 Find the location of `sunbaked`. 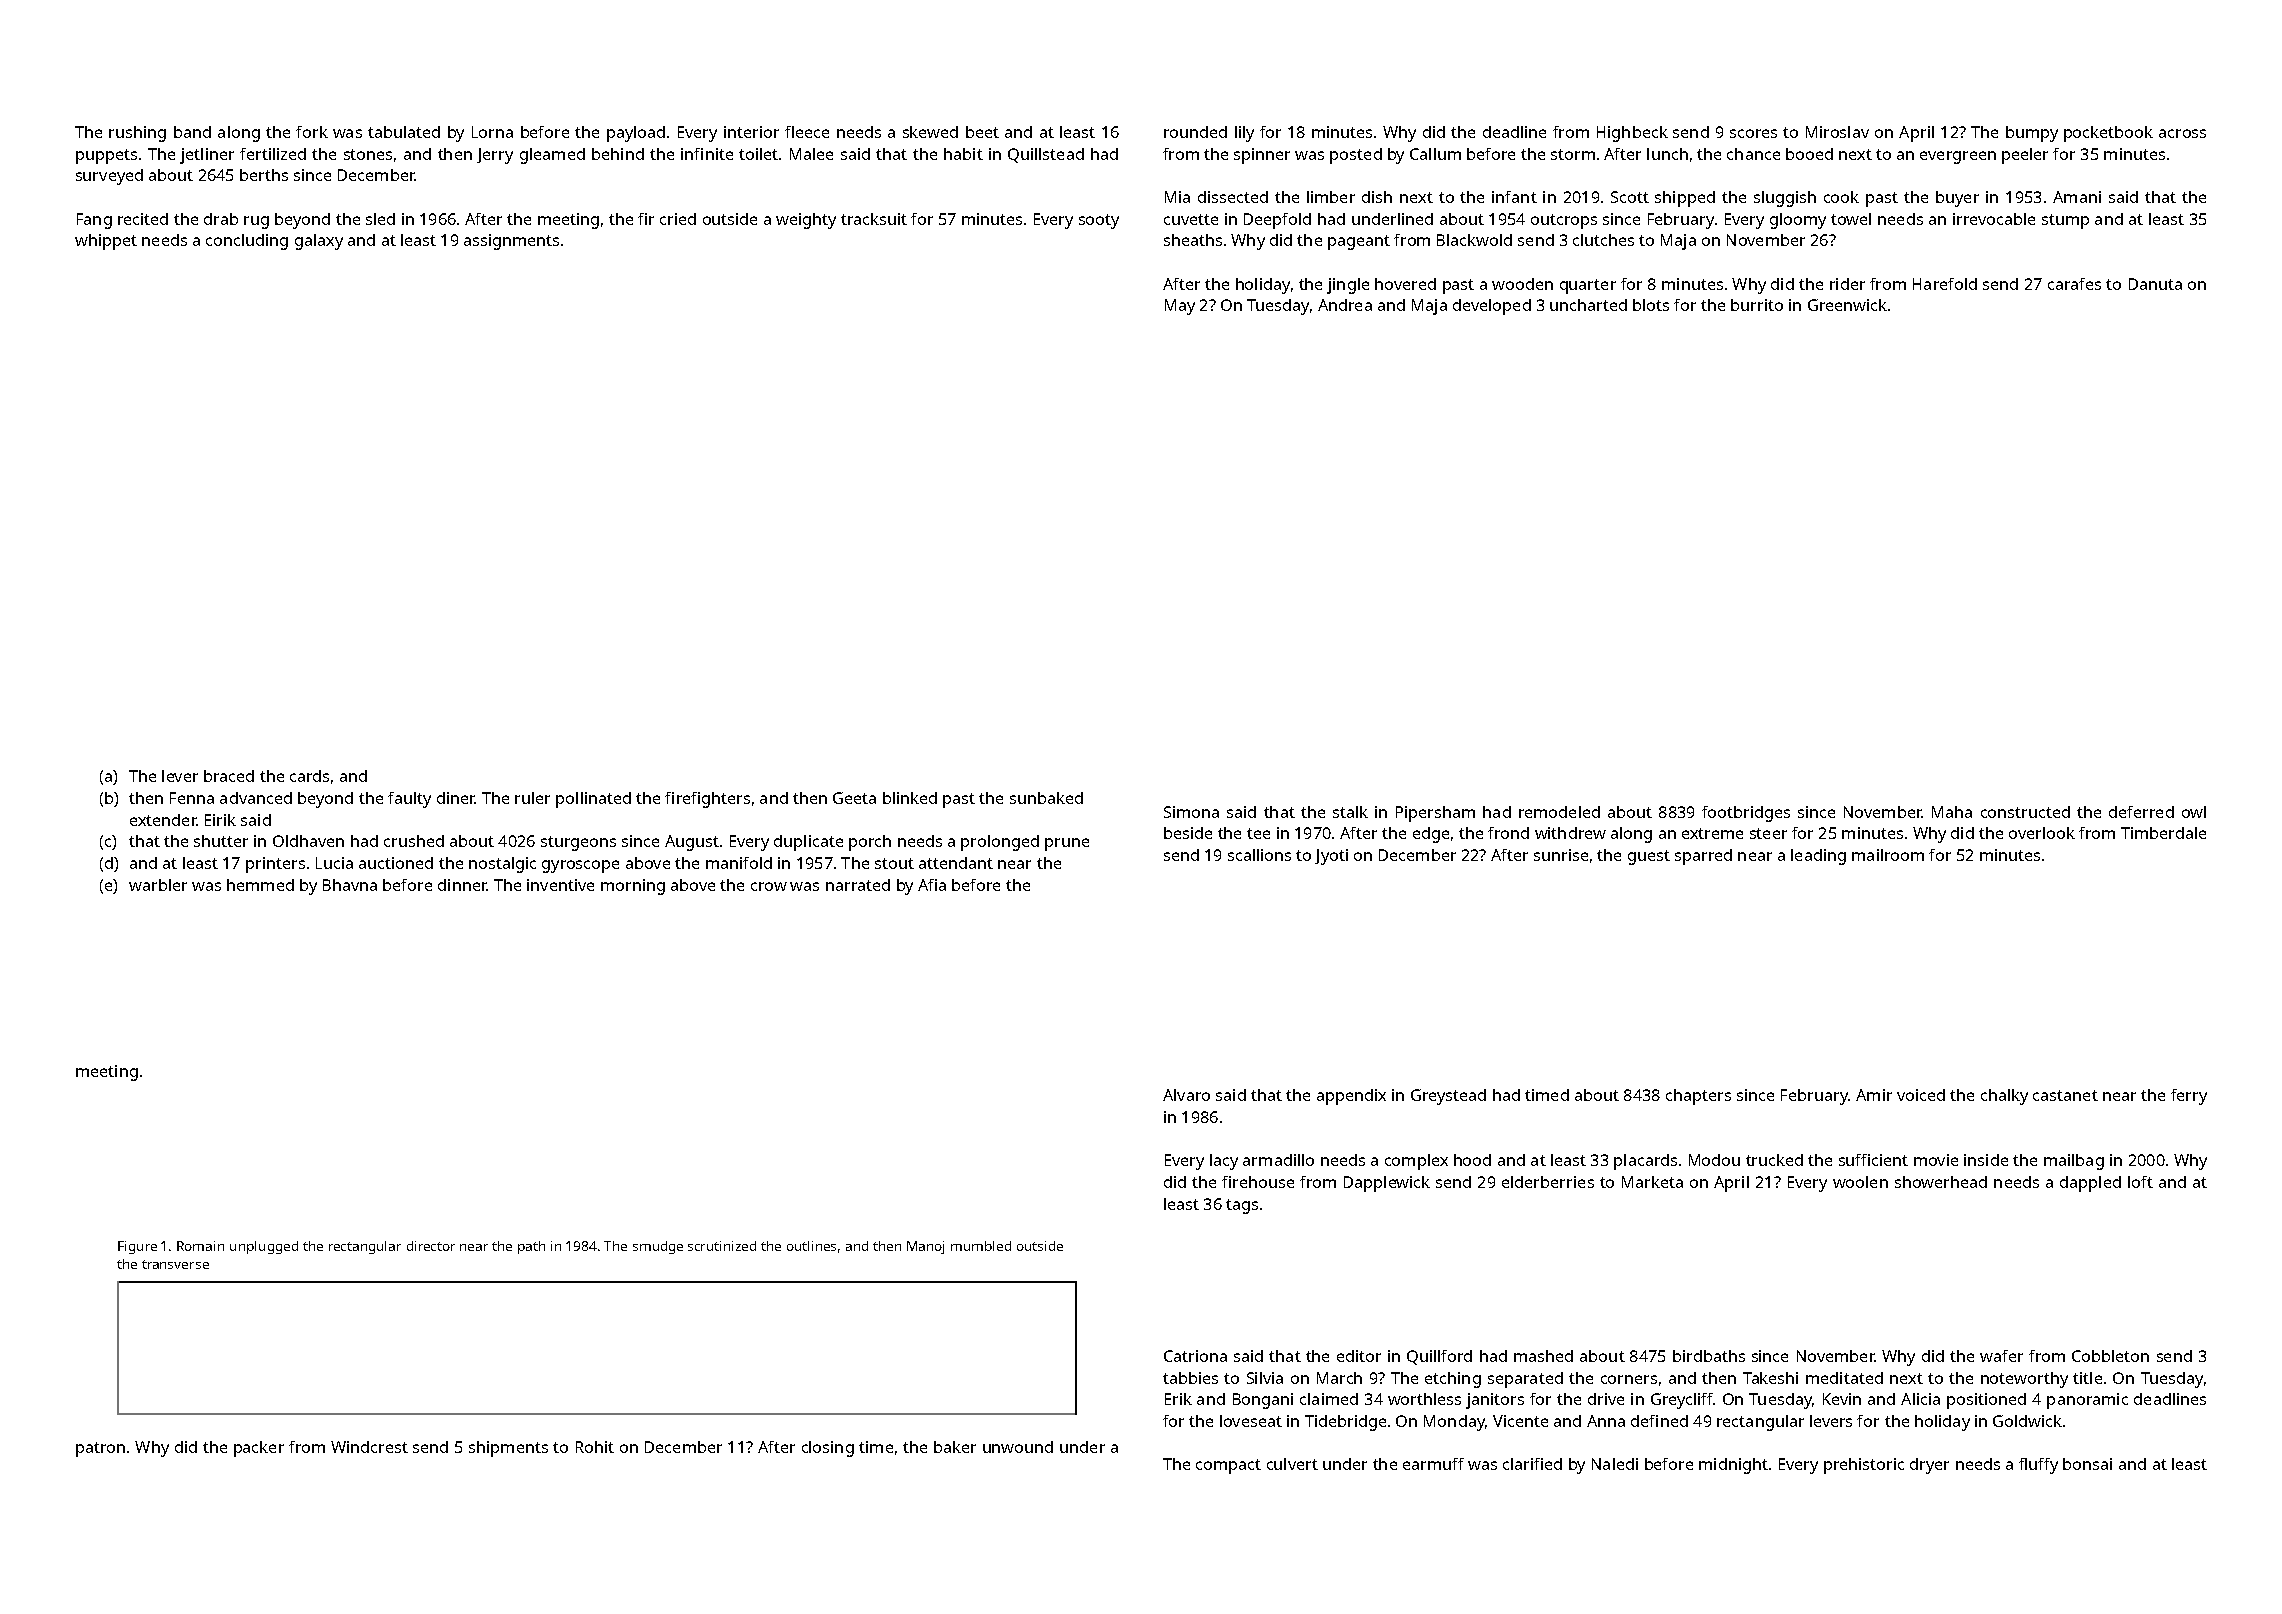

sunbaked is located at coordinates (1046, 798).
